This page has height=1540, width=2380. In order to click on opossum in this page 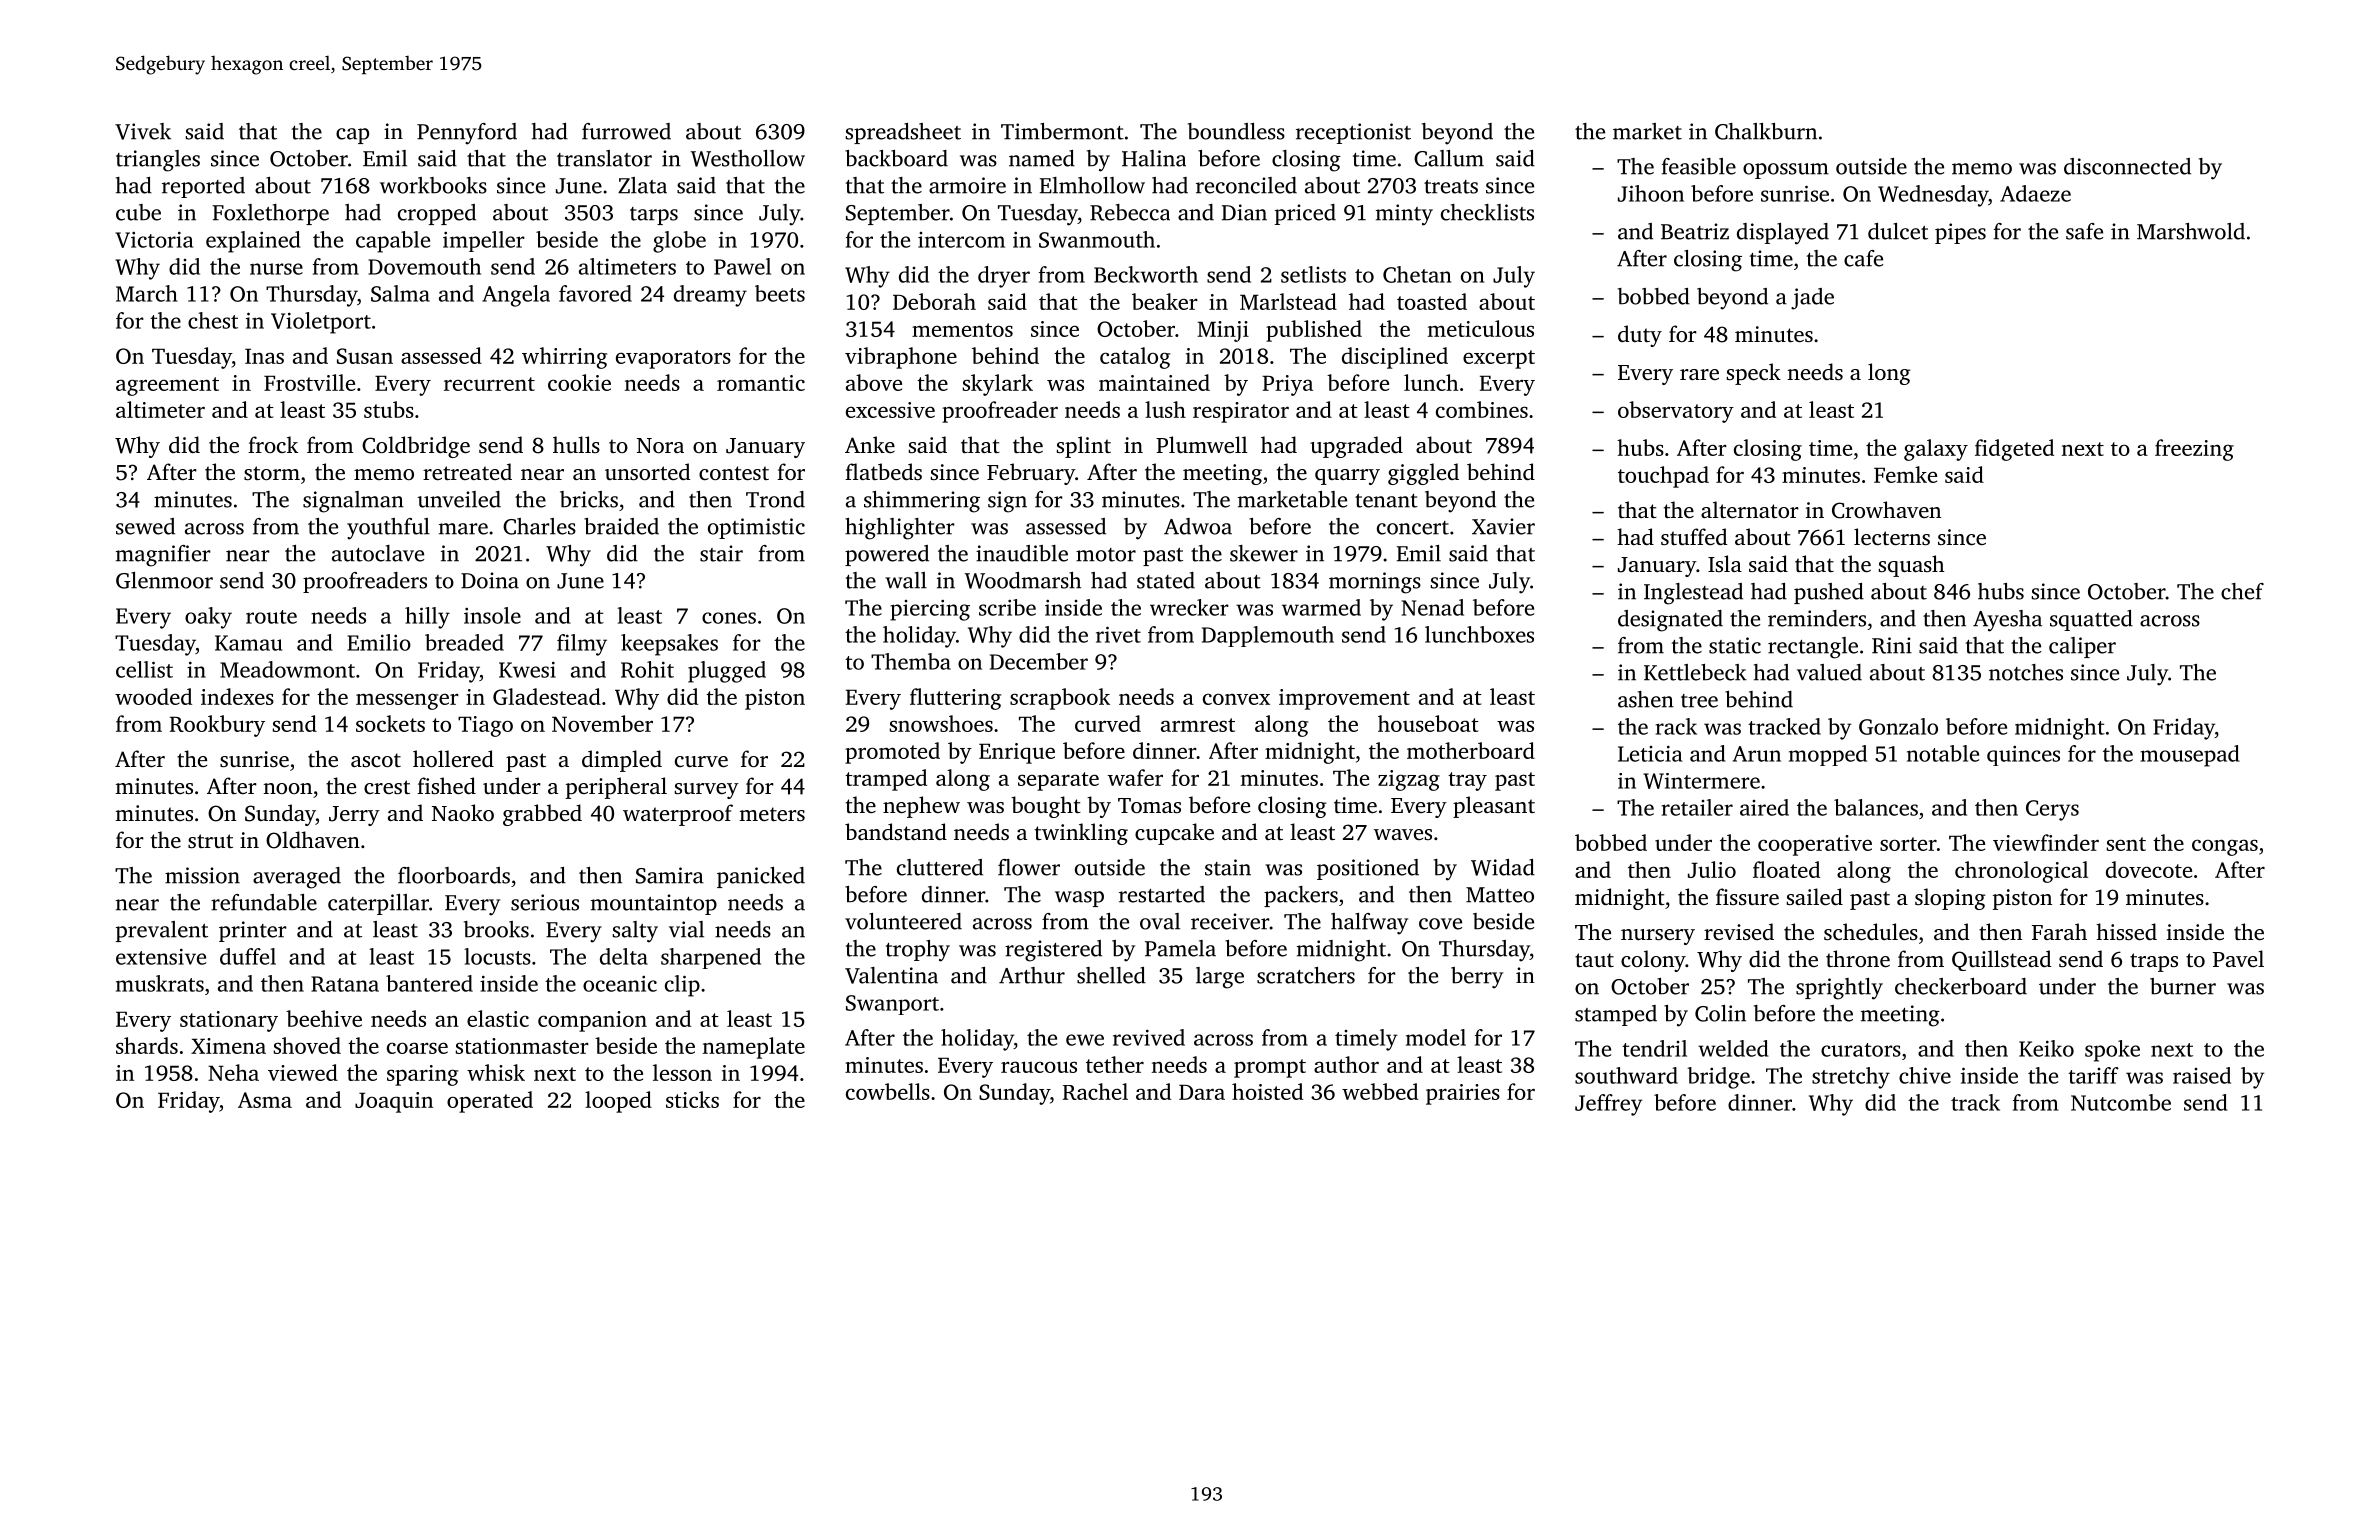, I will do `click(1786, 171)`.
